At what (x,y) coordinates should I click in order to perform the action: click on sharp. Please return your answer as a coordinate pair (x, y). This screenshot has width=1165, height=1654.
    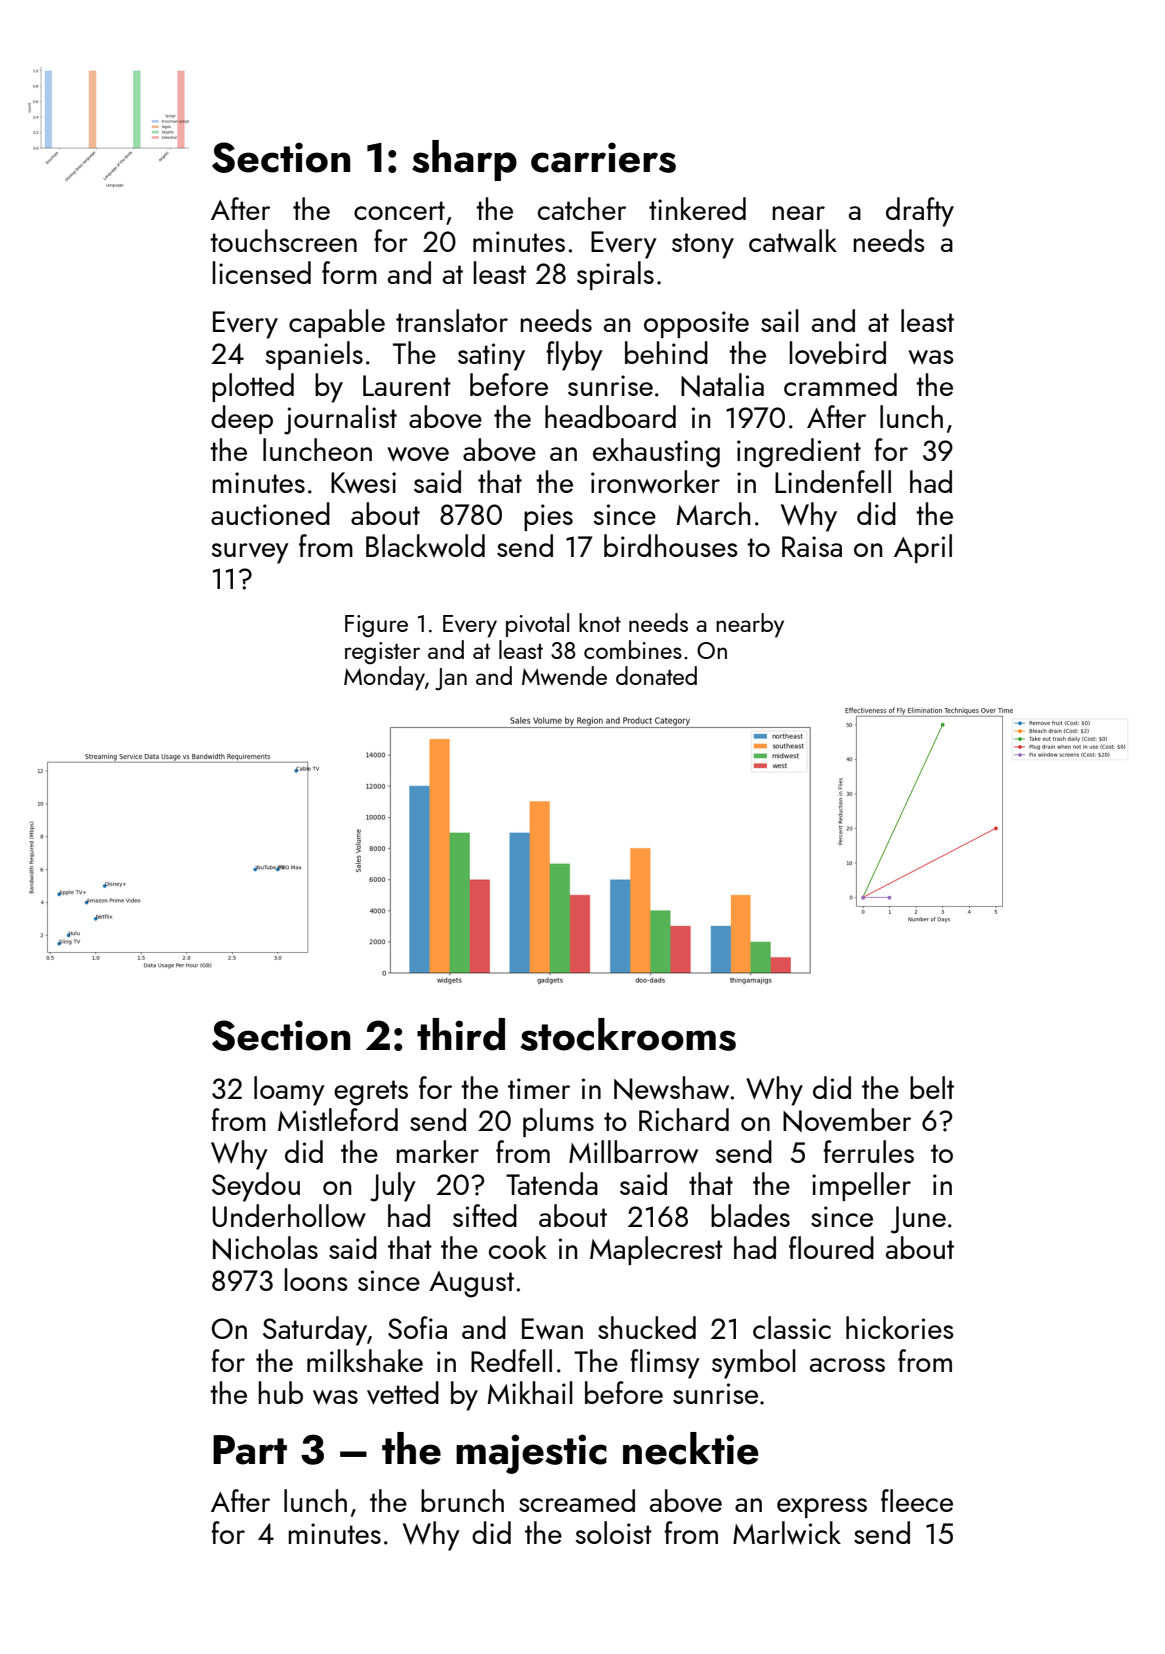
    Looking at the image, I should click on (464, 160).
